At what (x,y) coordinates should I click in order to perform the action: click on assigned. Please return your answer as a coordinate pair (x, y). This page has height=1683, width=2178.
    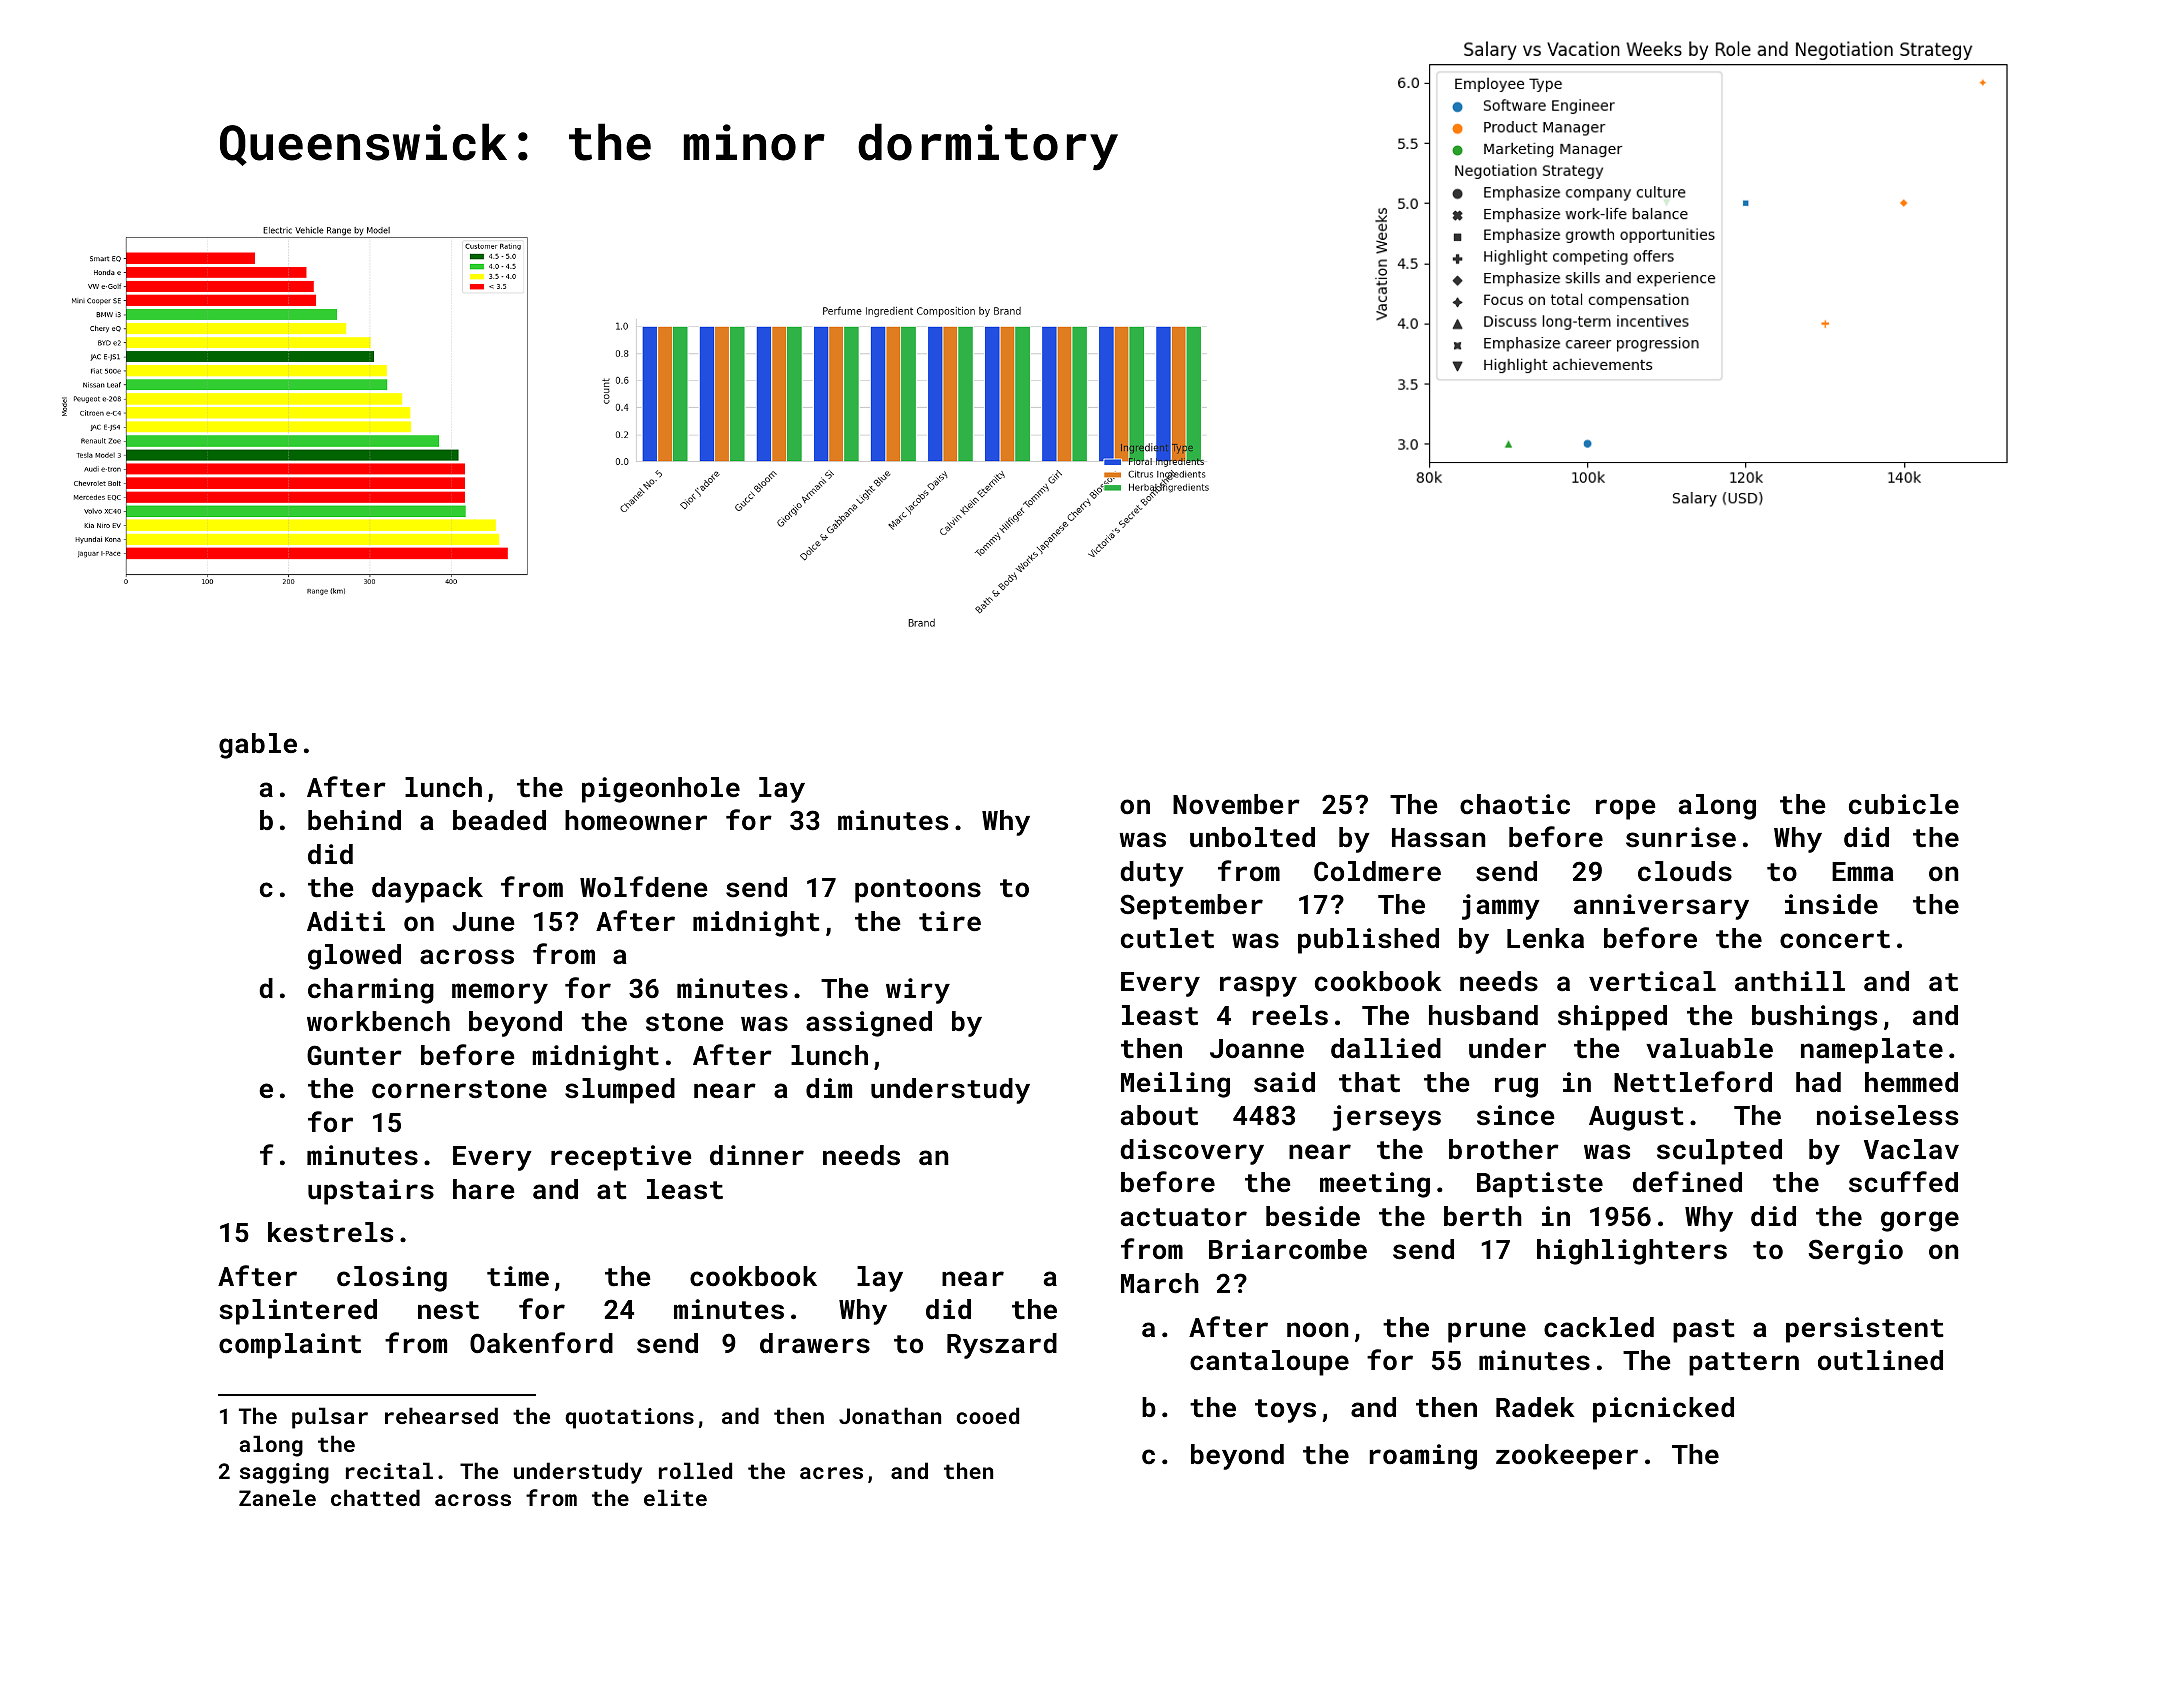
    Looking at the image, I should click on (869, 1024).
